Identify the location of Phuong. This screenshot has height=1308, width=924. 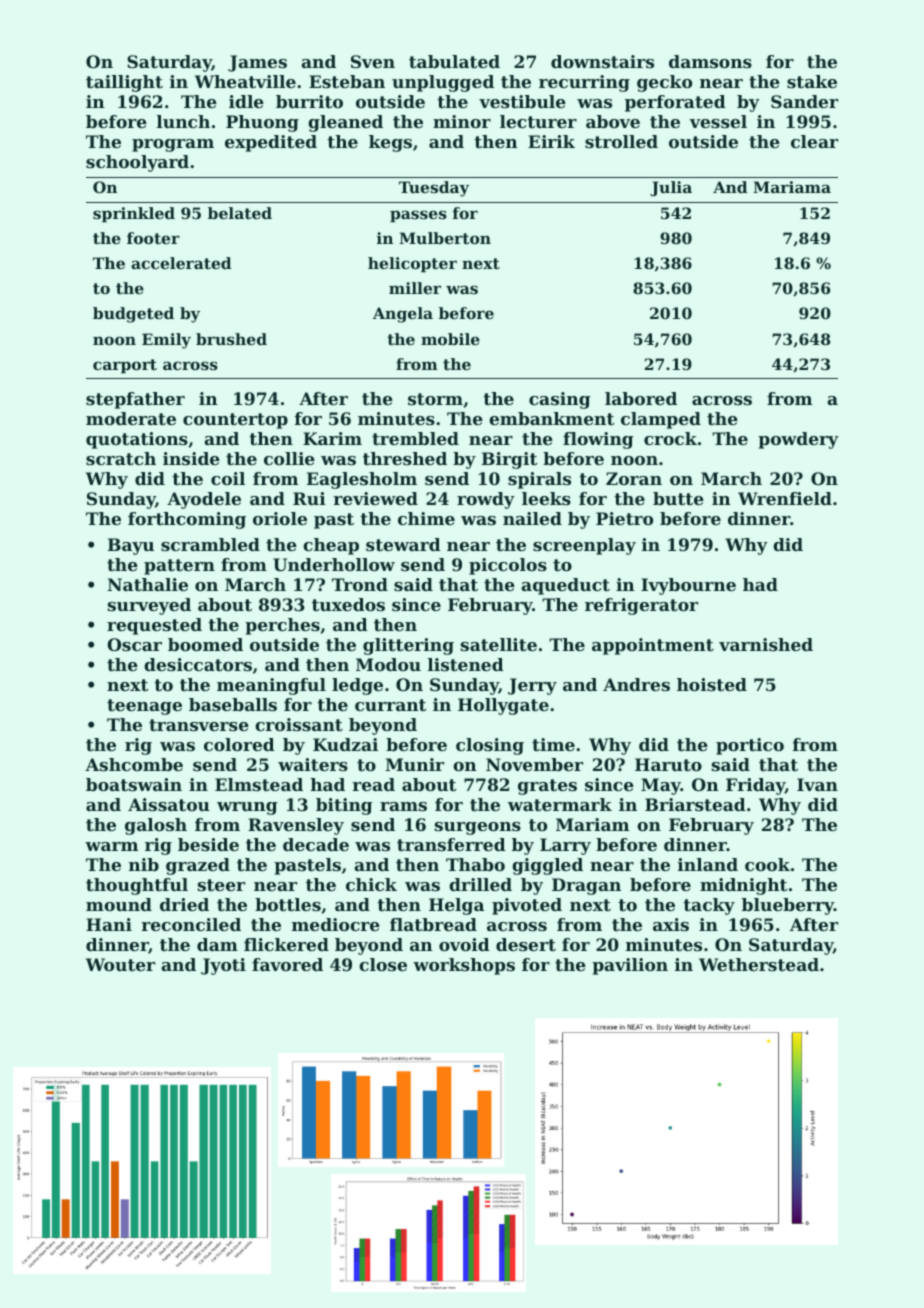
(262, 123).
